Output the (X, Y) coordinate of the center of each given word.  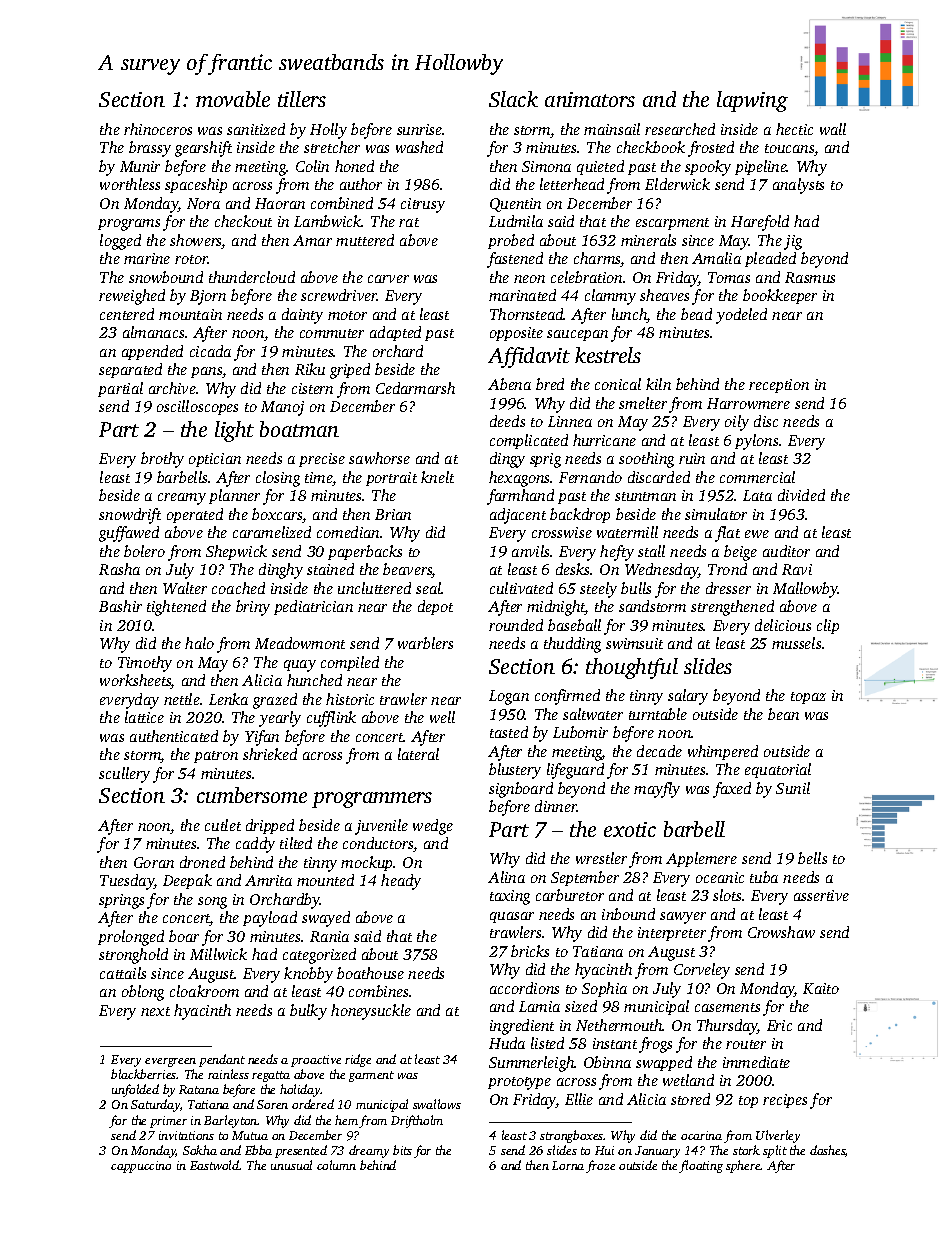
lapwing (752, 101)
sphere (743, 1166)
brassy (150, 149)
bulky (308, 1012)
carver (388, 279)
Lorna (568, 1165)
